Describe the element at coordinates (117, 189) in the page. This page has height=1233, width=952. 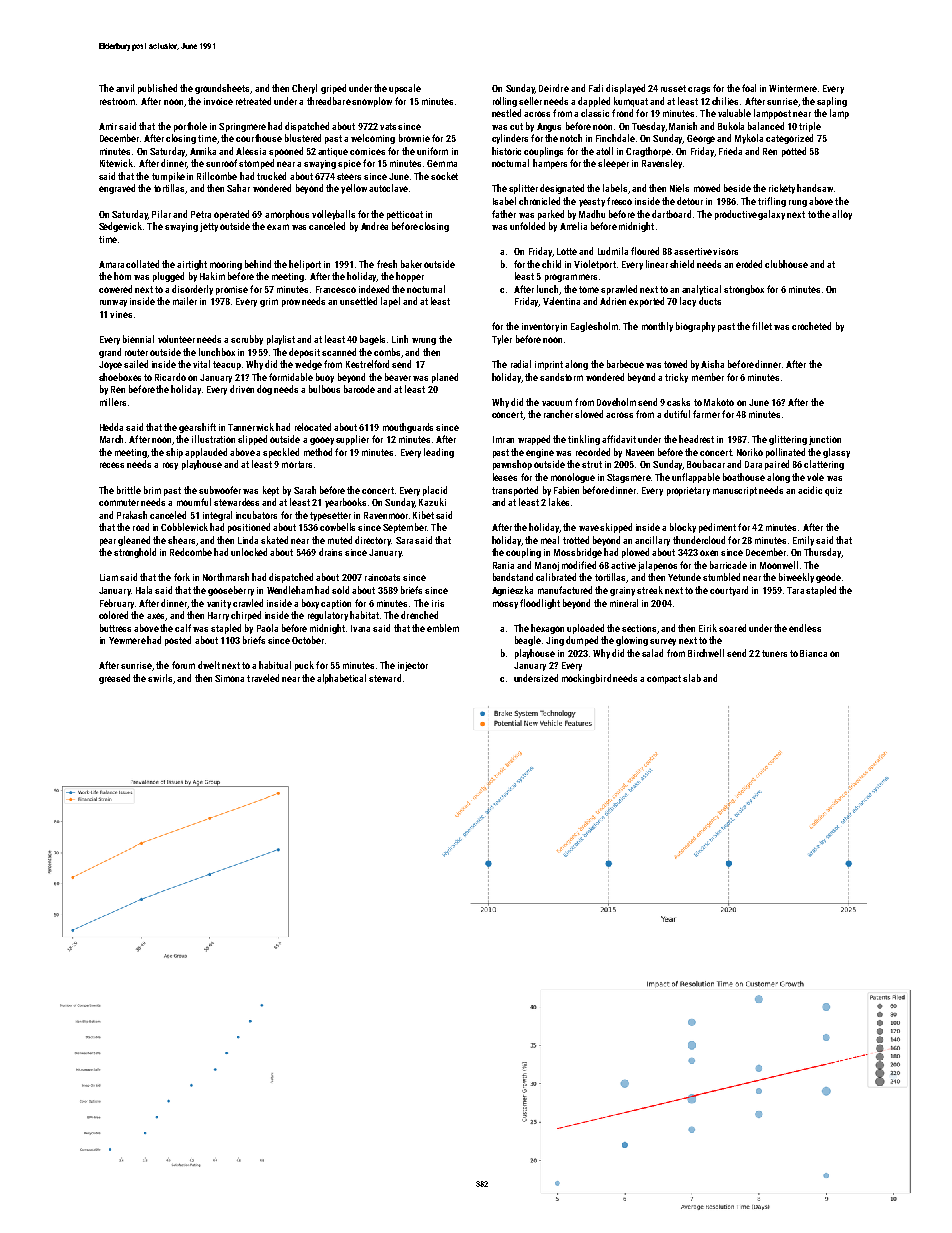
I see `engraved` at that location.
